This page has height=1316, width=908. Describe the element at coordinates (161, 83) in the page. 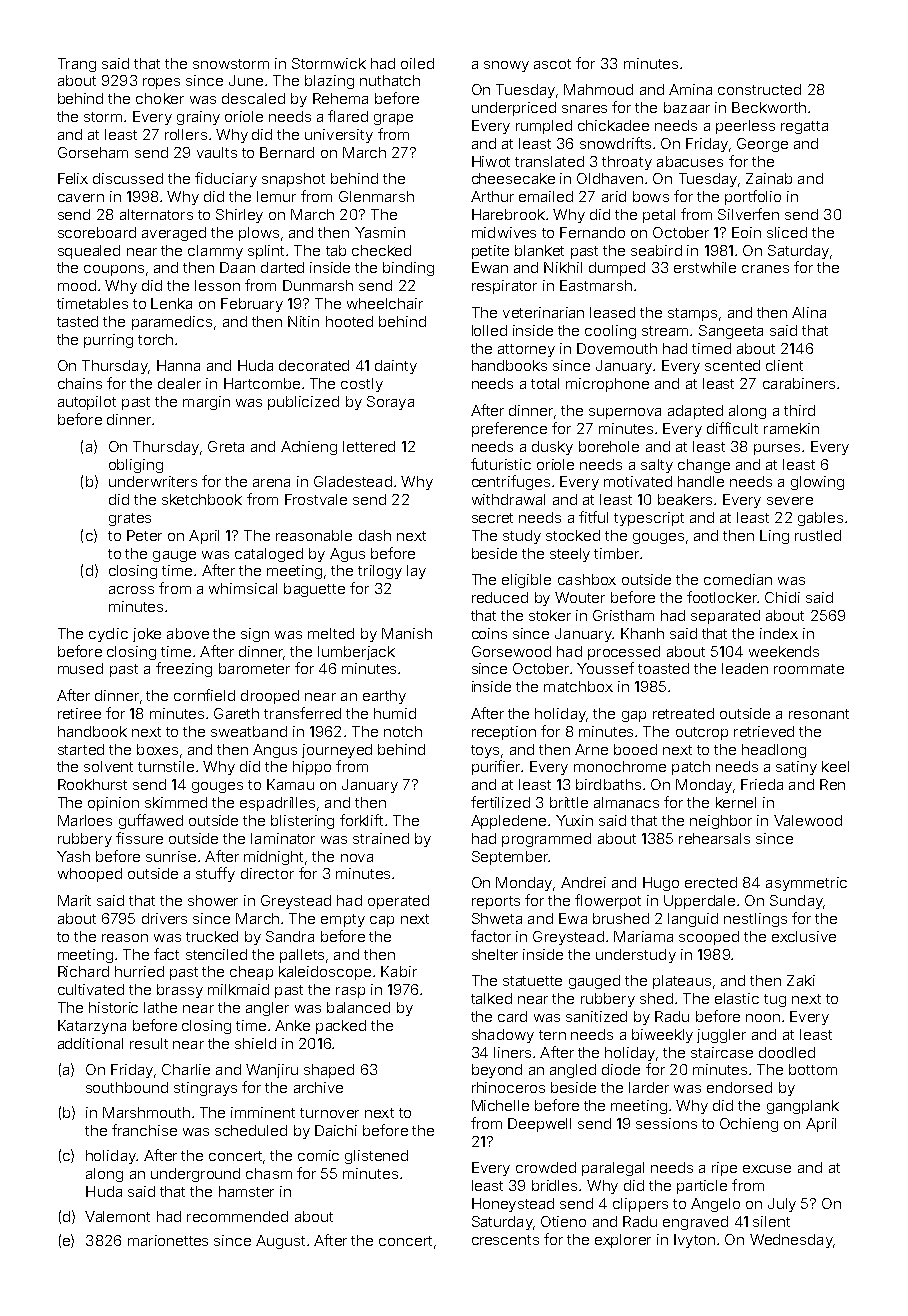

I see `ropes` at that location.
